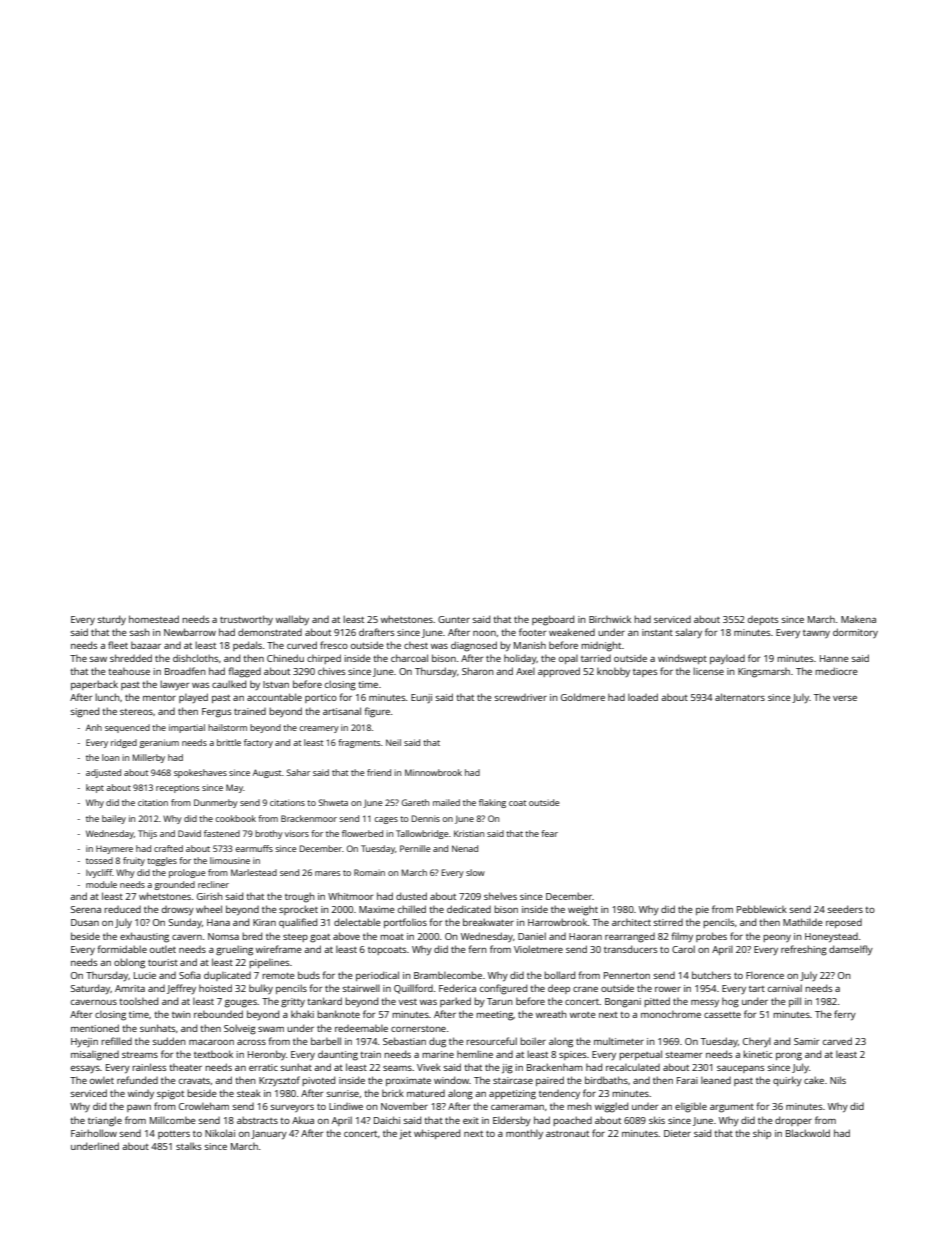 This screenshot has width=952, height=1233. What do you see at coordinates (227, 727) in the screenshot?
I see `hailstorm` at bounding box center [227, 727].
